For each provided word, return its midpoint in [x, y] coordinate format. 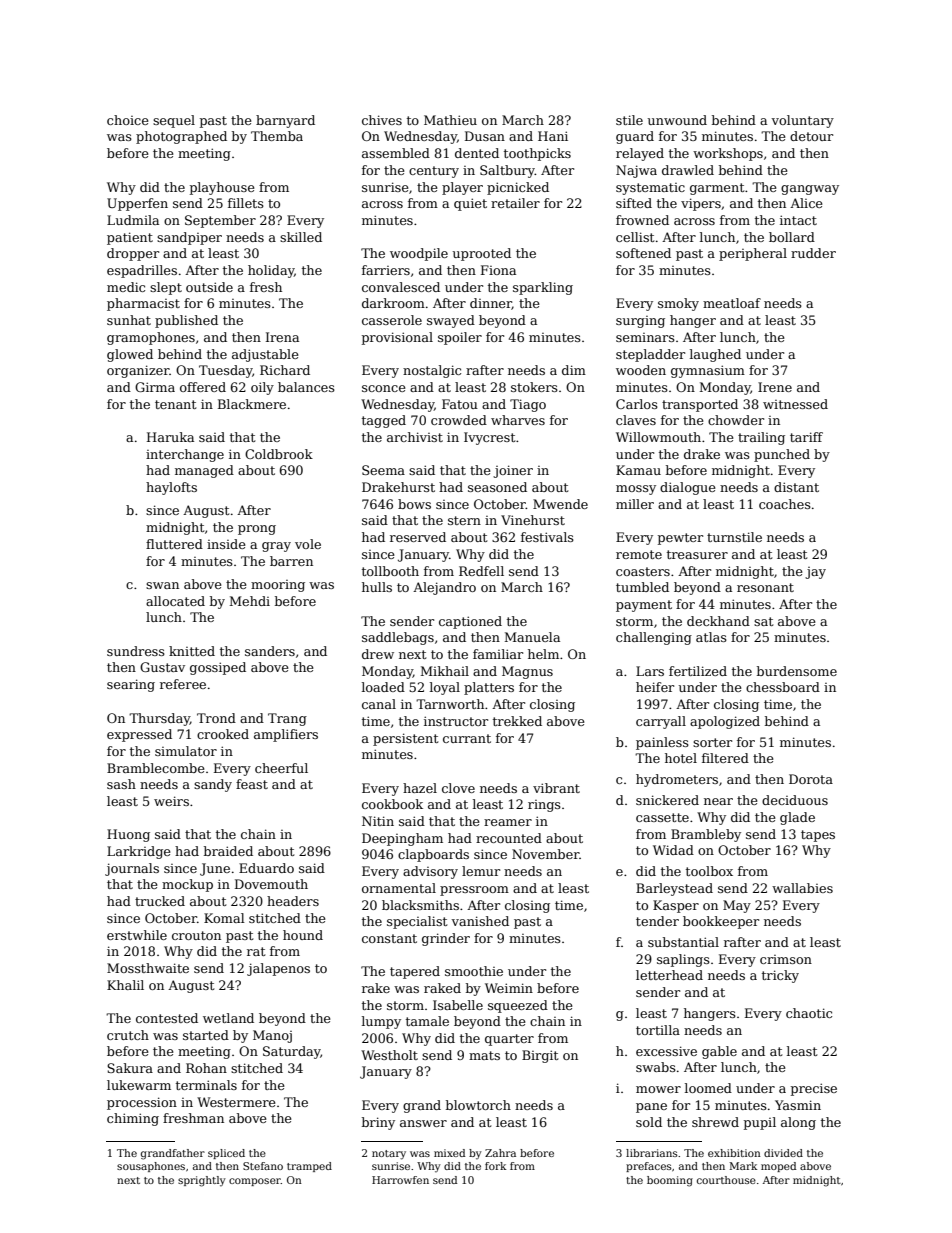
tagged [384, 421]
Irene [775, 387]
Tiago [528, 405]
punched [782, 455]
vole [308, 544]
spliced [226, 1154]
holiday [271, 271]
